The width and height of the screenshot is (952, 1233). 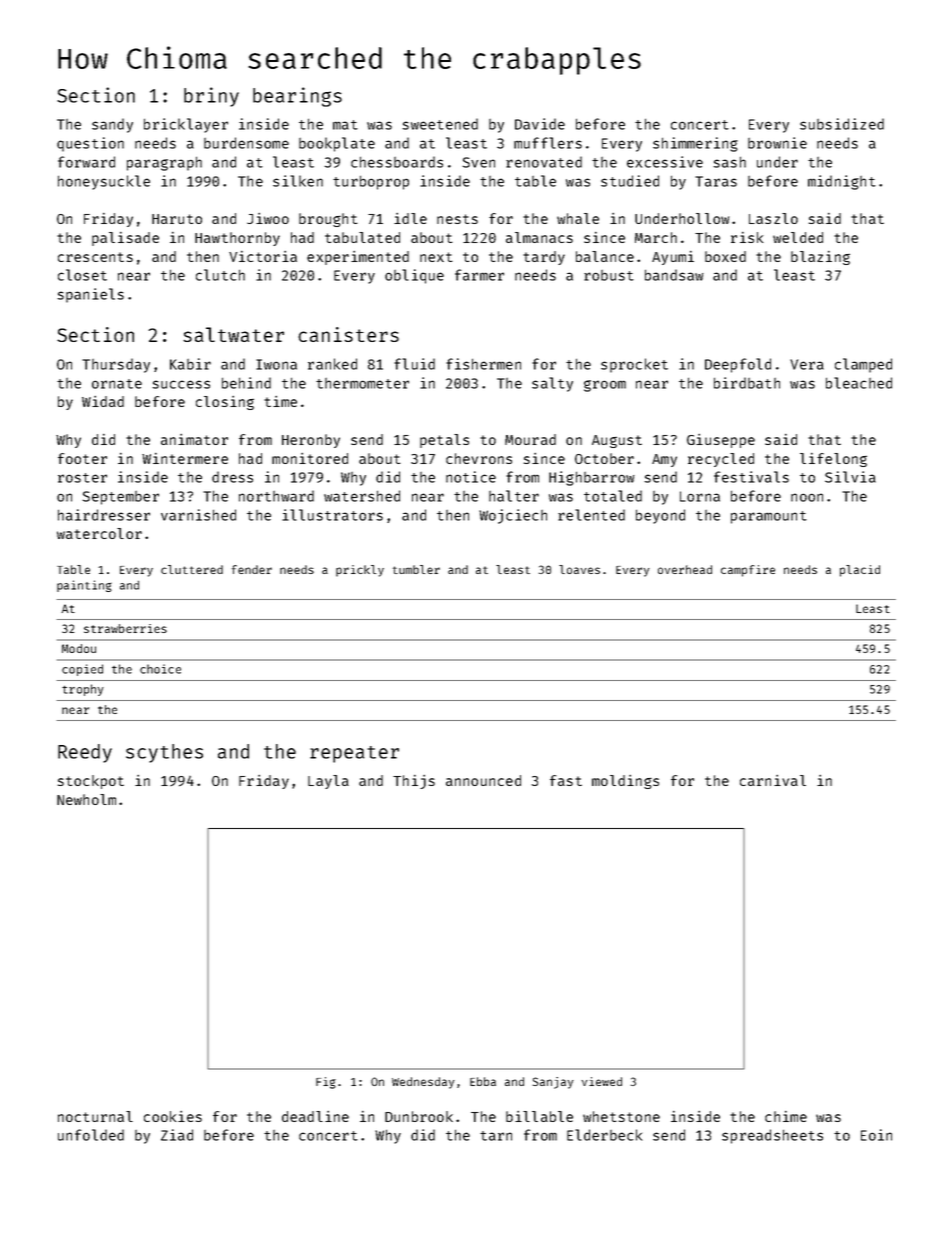 I want to click on subsidized, so click(x=842, y=124).
